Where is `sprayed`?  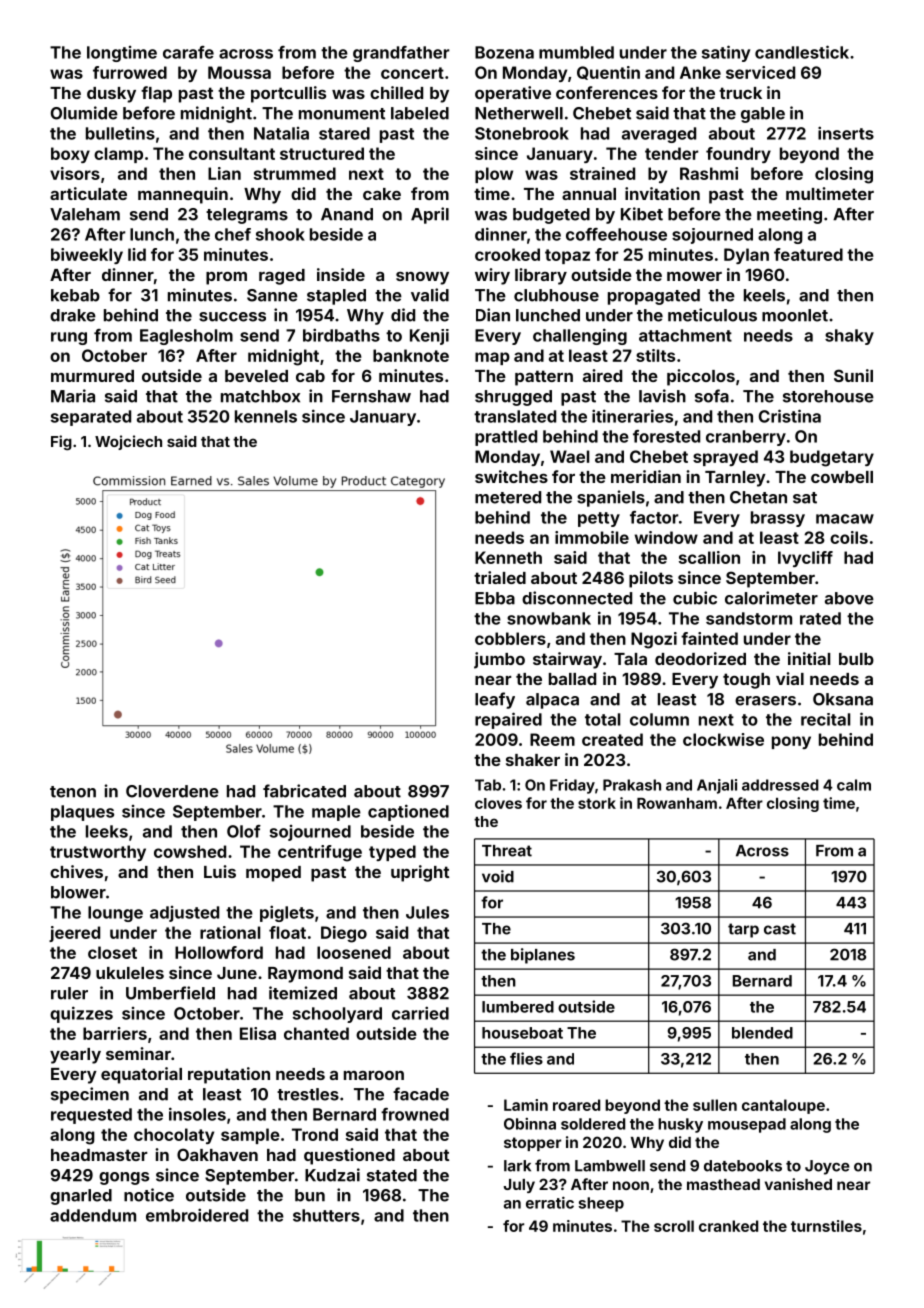 sprayed is located at coordinates (725, 458).
